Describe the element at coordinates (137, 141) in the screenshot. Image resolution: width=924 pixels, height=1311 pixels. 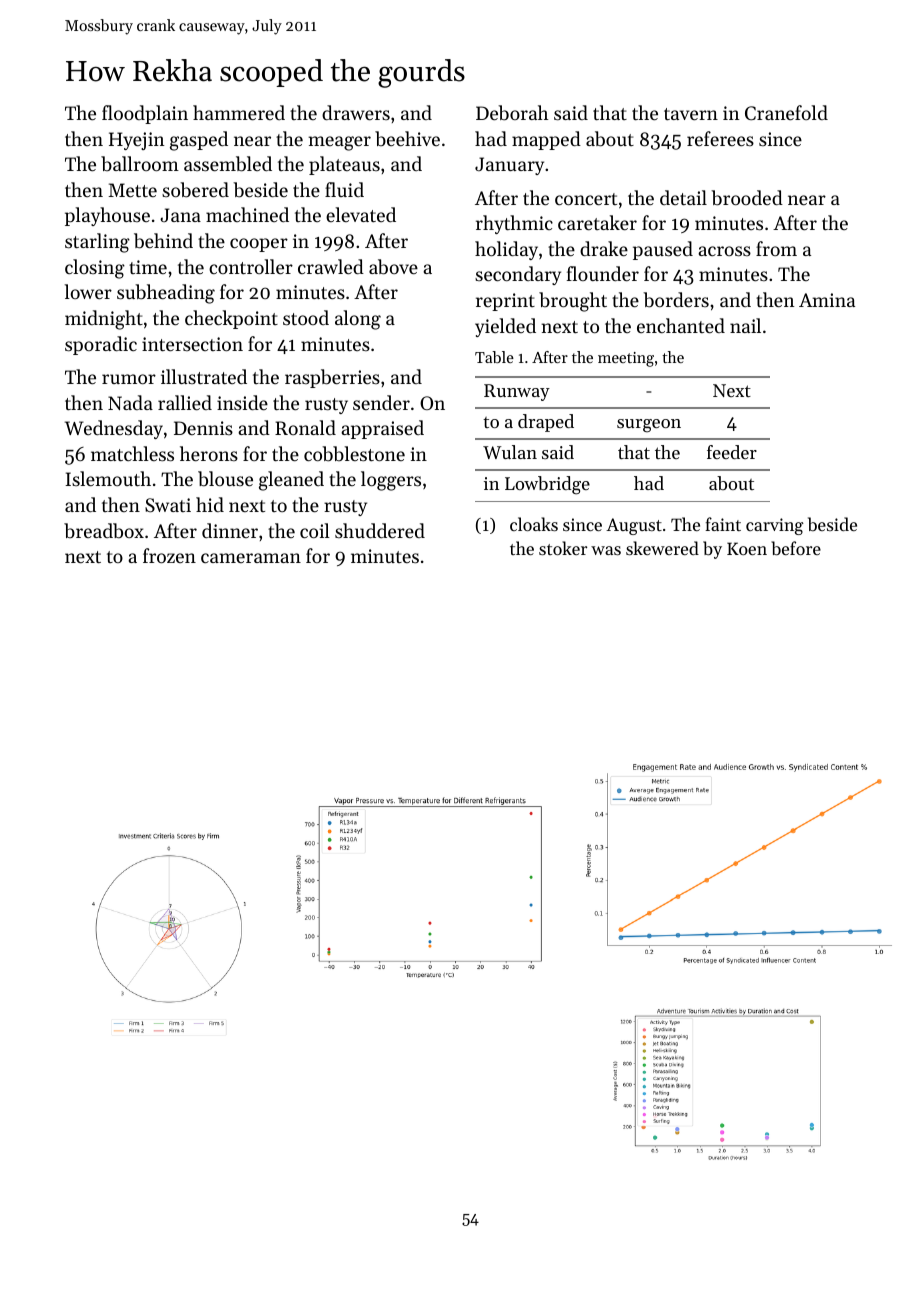
I see `Hyejin` at that location.
